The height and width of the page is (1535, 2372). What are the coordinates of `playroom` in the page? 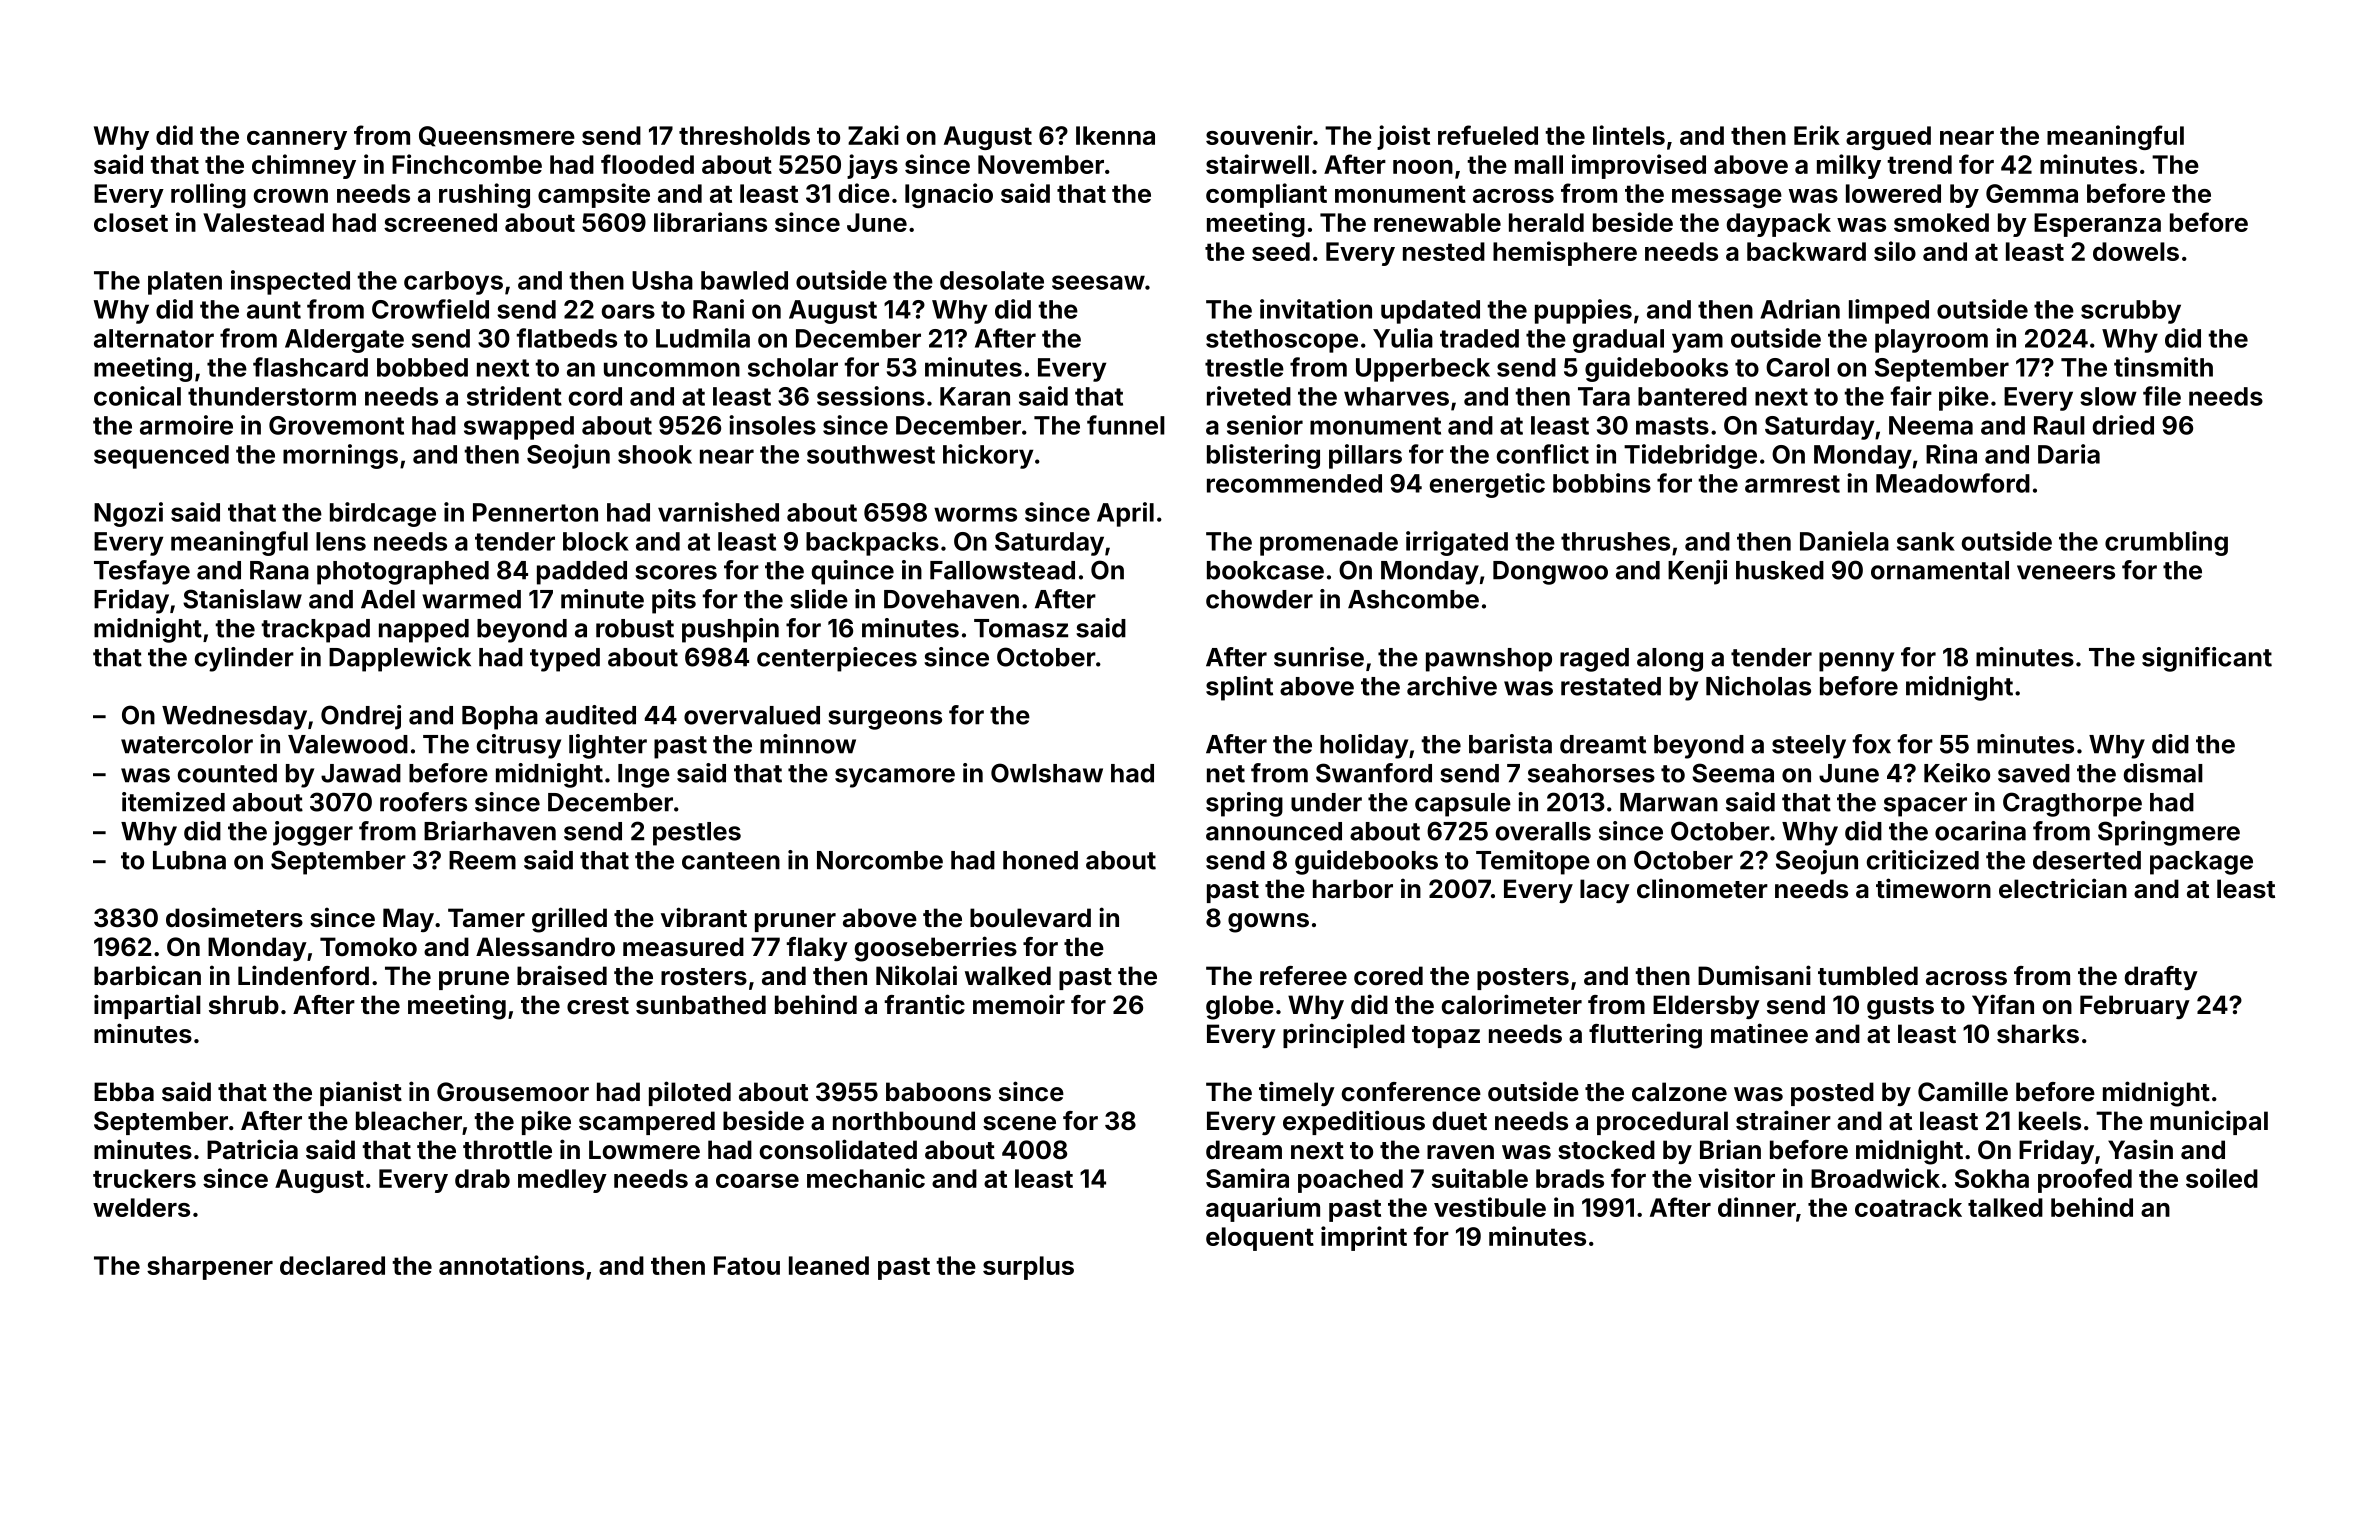 It's located at (1931, 341).
